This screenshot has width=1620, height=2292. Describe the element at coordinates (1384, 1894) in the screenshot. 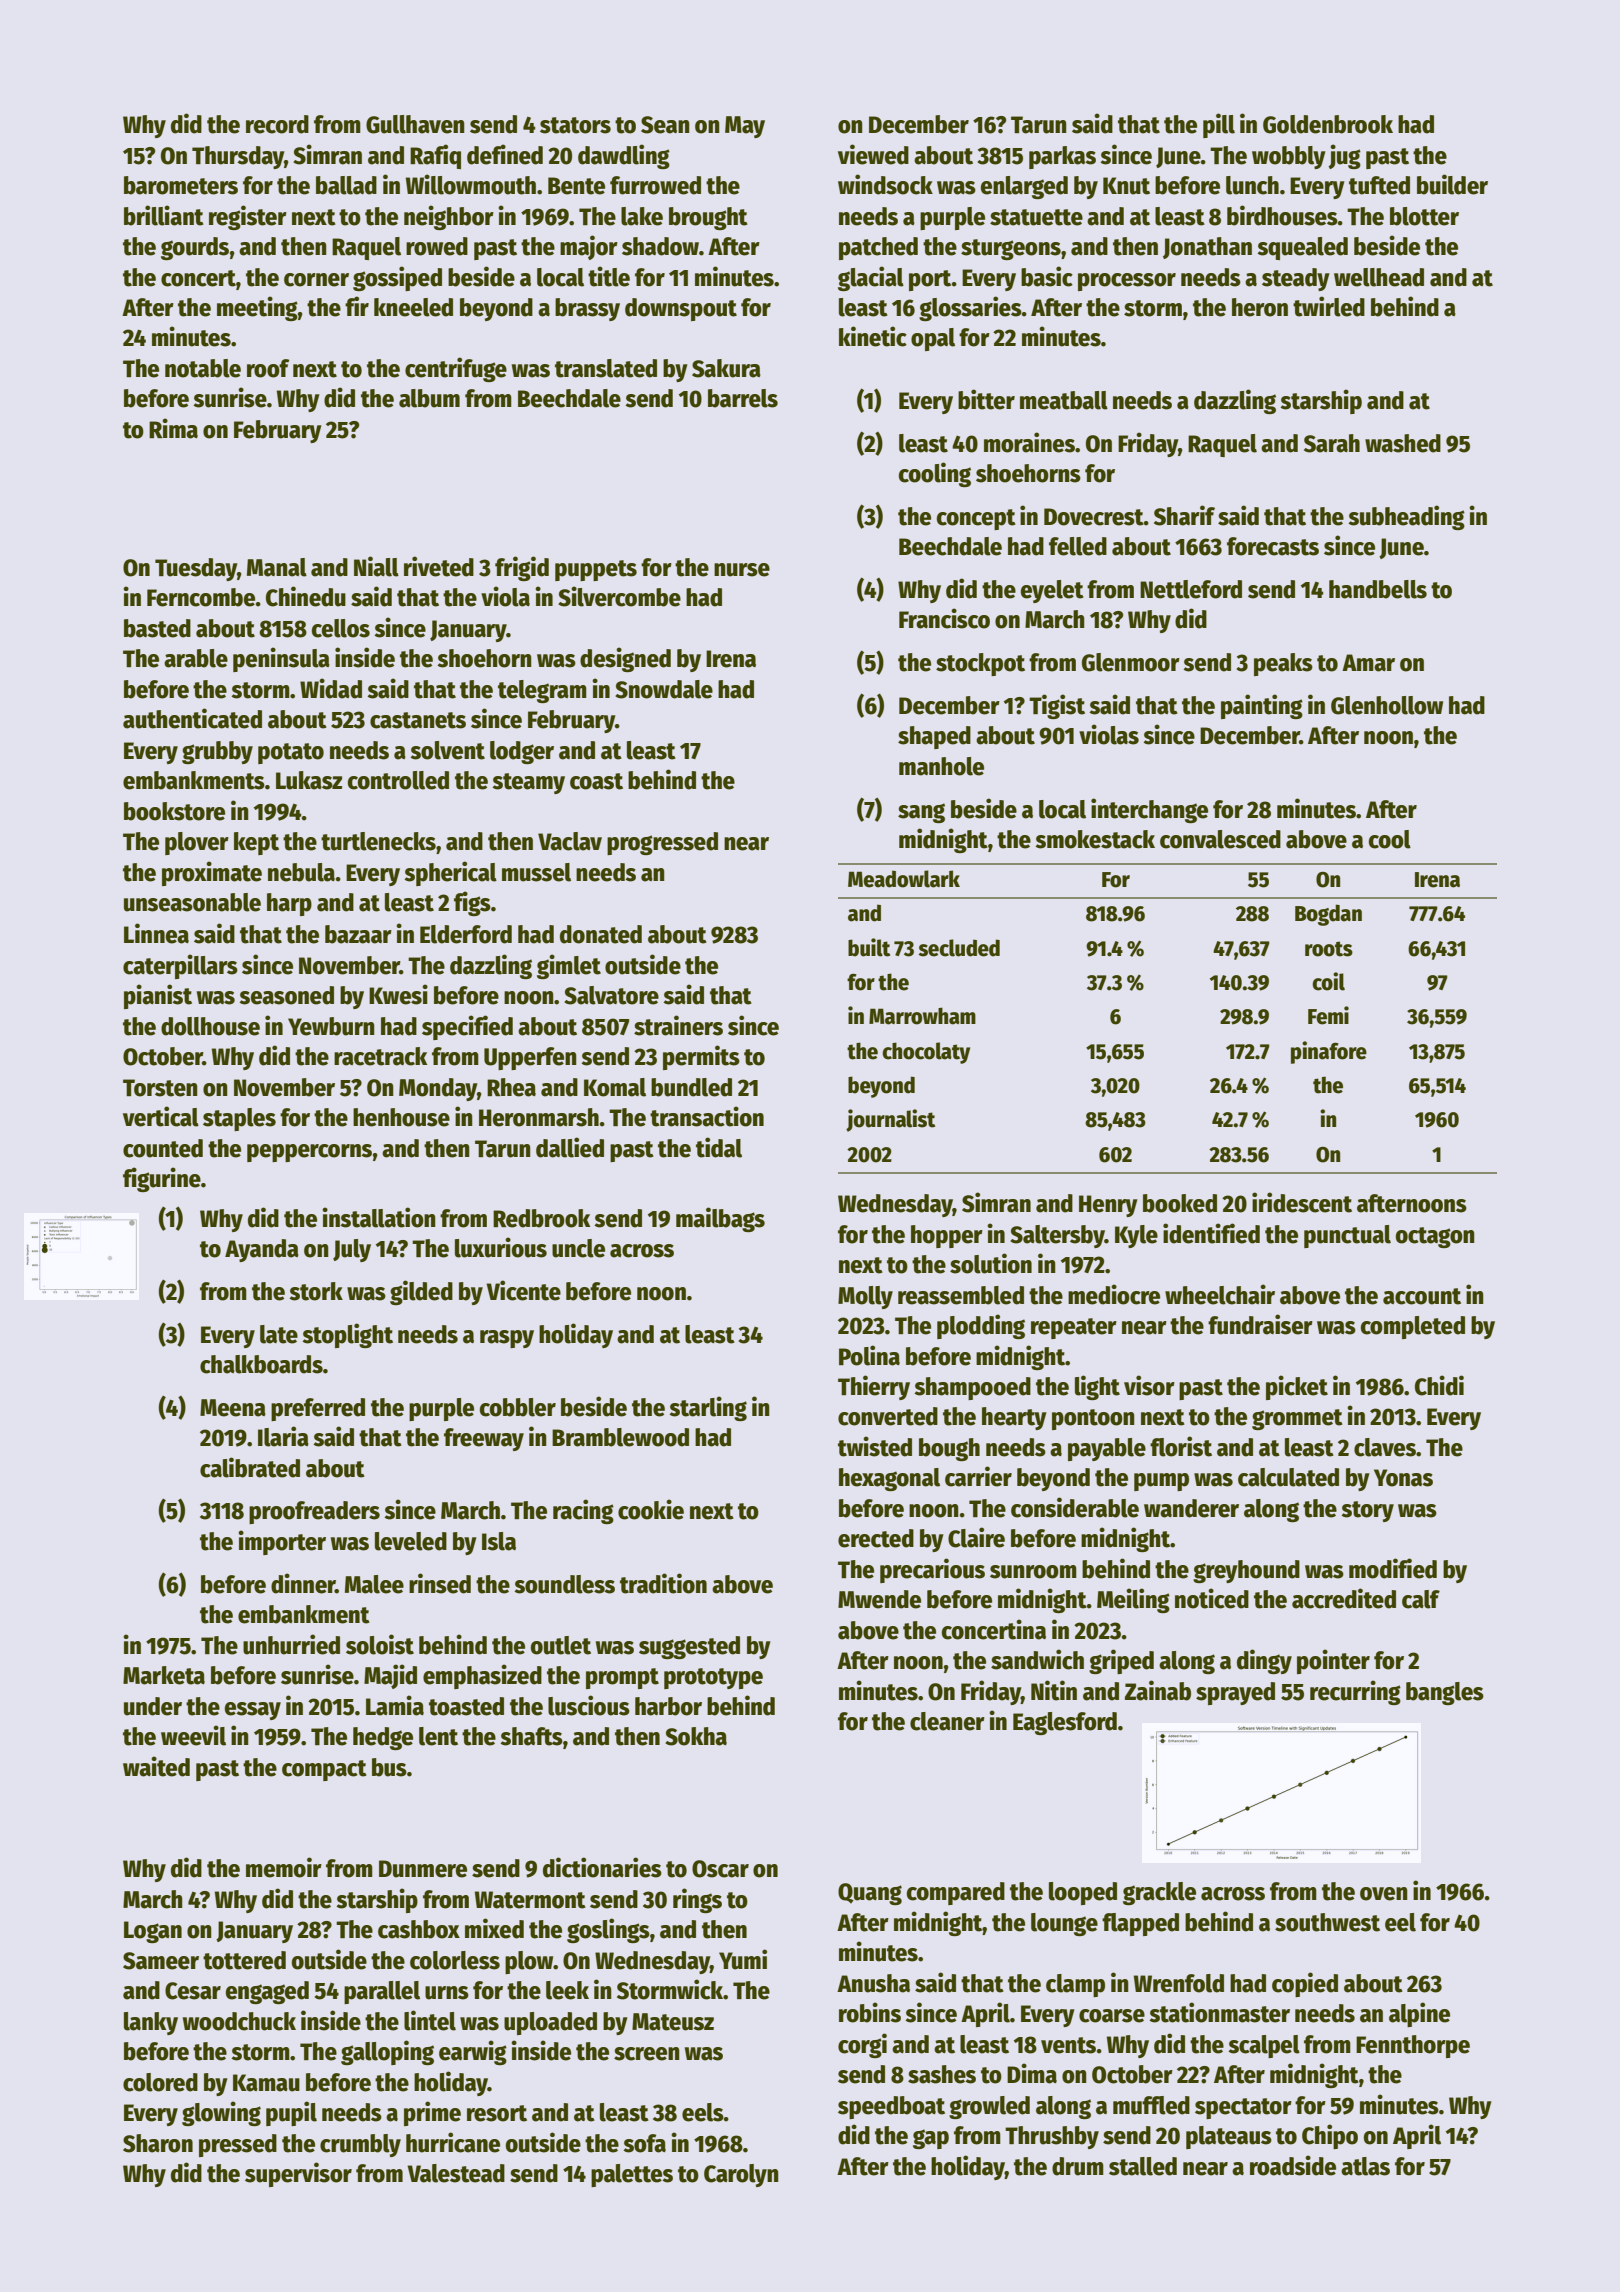

I see `oven` at that location.
